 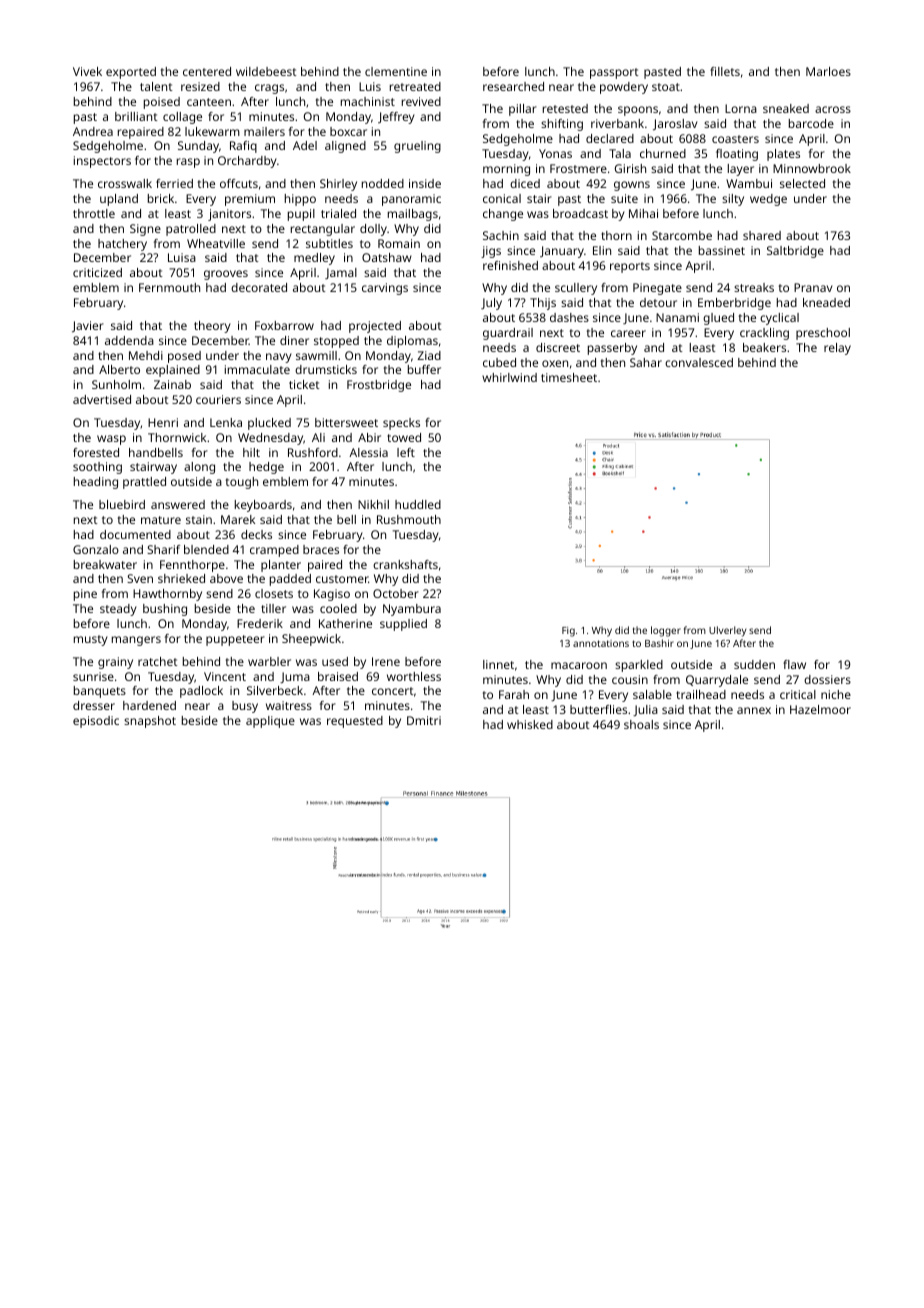 What do you see at coordinates (699, 362) in the screenshot?
I see `convalesced` at bounding box center [699, 362].
